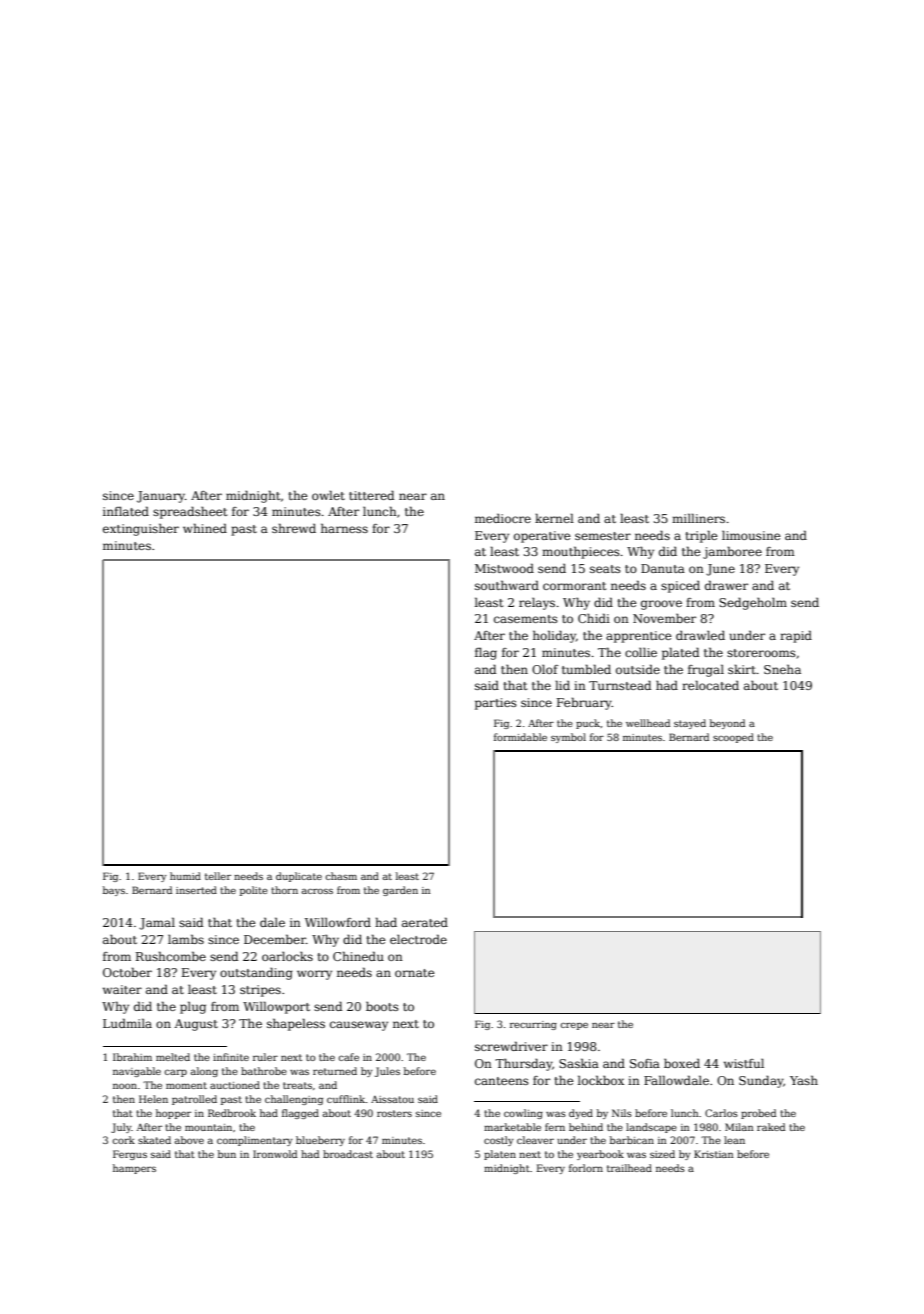 Image resolution: width=924 pixels, height=1314 pixels. Describe the element at coordinates (126, 511) in the screenshot. I see `inflated` at that location.
